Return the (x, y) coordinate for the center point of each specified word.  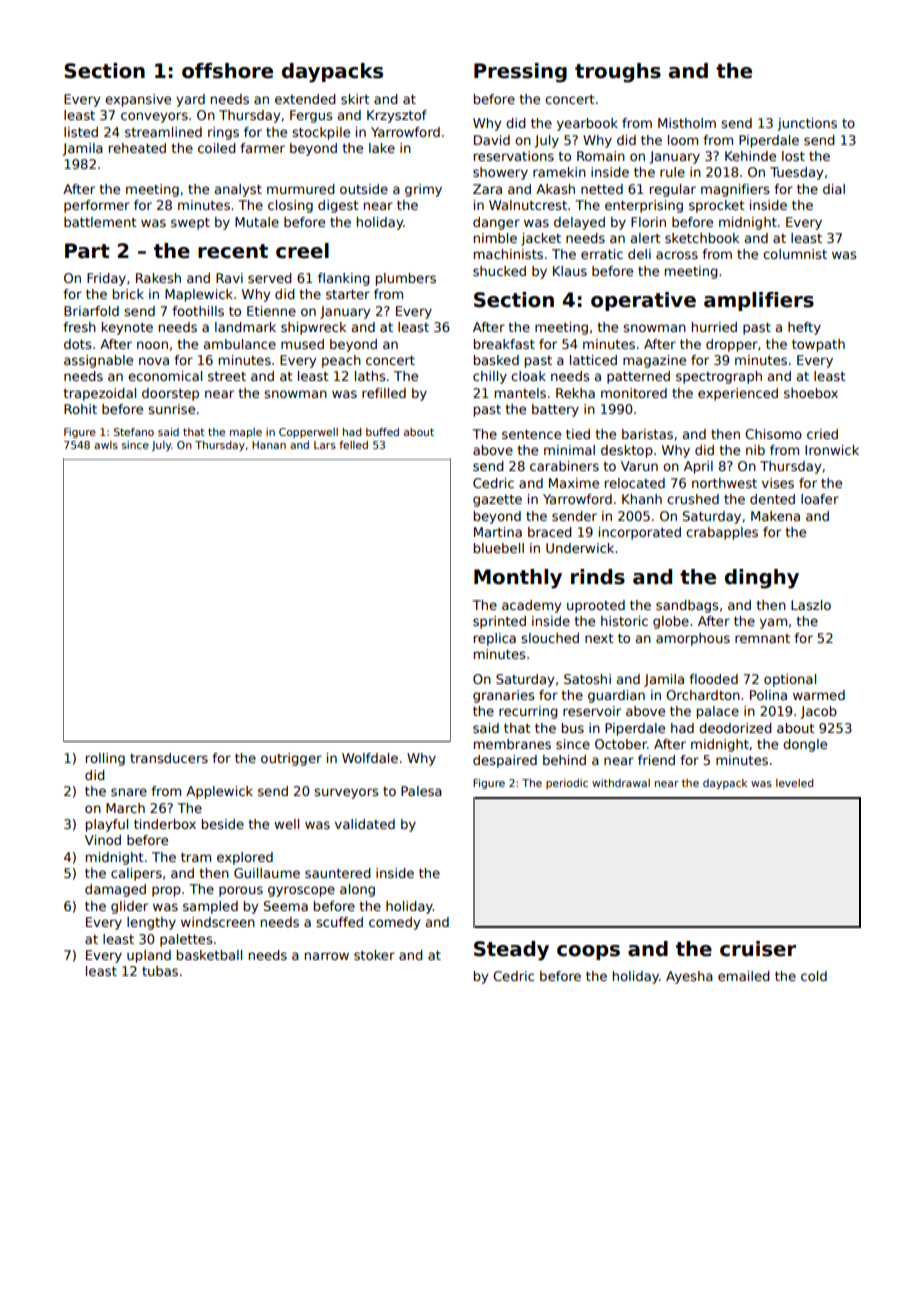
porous (241, 891)
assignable (98, 361)
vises (778, 483)
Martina (498, 532)
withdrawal (621, 783)
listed (81, 132)
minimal (569, 450)
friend (656, 760)
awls (106, 445)
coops (588, 952)
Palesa (421, 791)
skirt (355, 99)
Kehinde (750, 156)
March (125, 808)
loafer (820, 499)
